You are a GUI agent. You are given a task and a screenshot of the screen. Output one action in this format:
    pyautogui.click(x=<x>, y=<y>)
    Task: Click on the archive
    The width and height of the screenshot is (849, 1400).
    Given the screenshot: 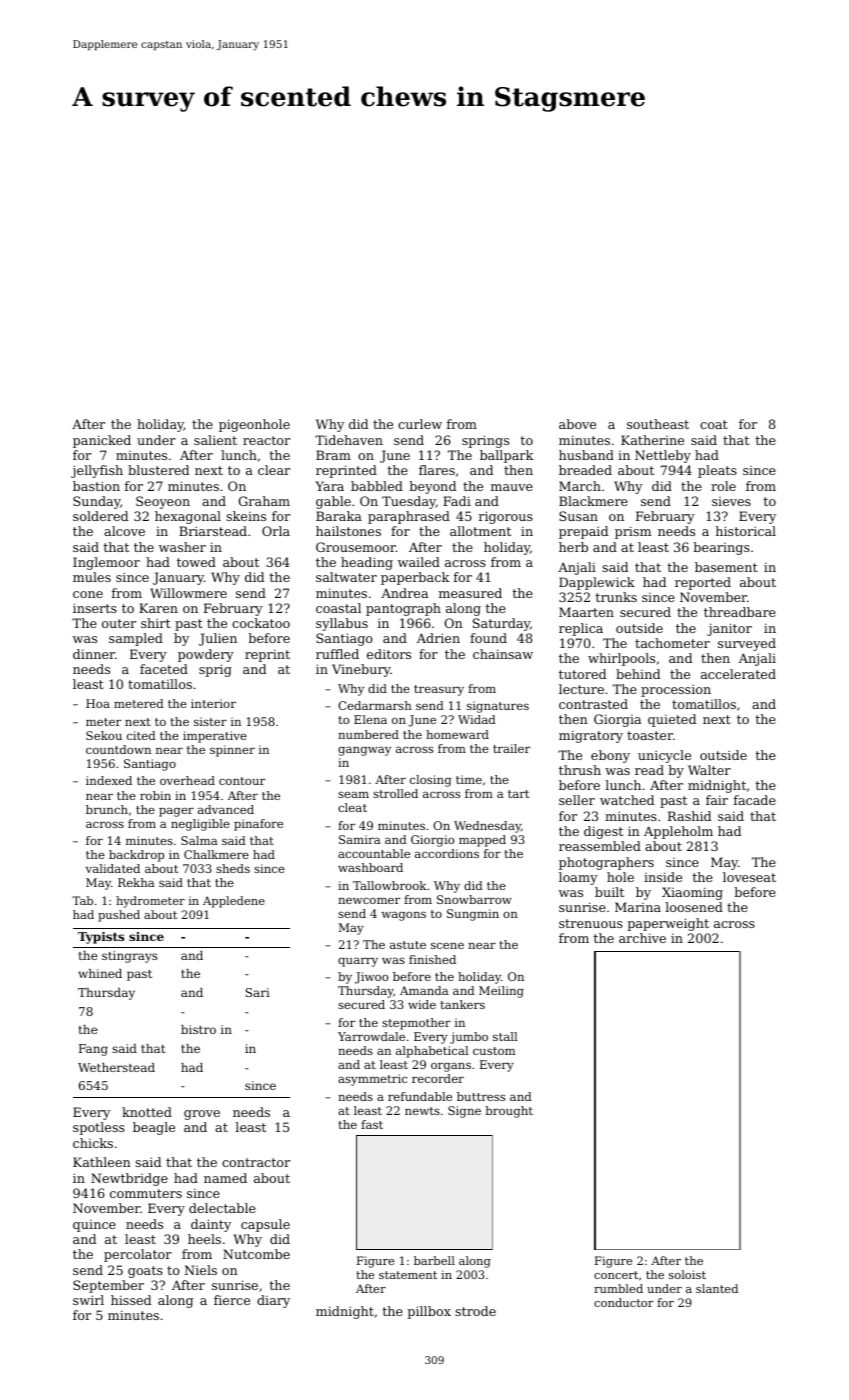 What is the action you would take?
    pyautogui.click(x=642, y=938)
